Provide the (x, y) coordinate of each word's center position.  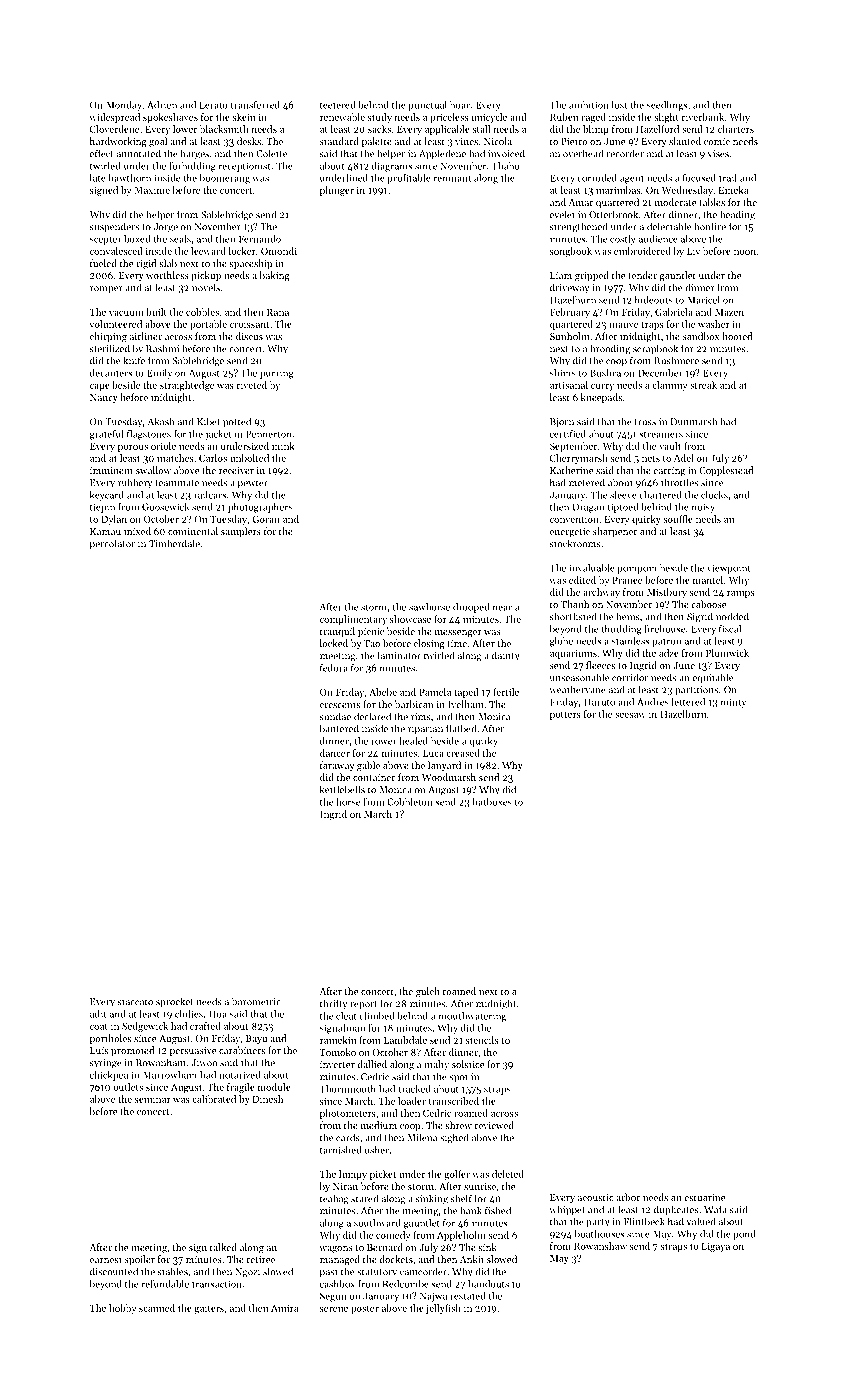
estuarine (704, 1197)
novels (206, 287)
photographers (260, 508)
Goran (266, 519)
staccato (135, 1002)
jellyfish (443, 1309)
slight (666, 118)
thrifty (334, 1004)
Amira (285, 1308)
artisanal (569, 385)
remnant (452, 178)
